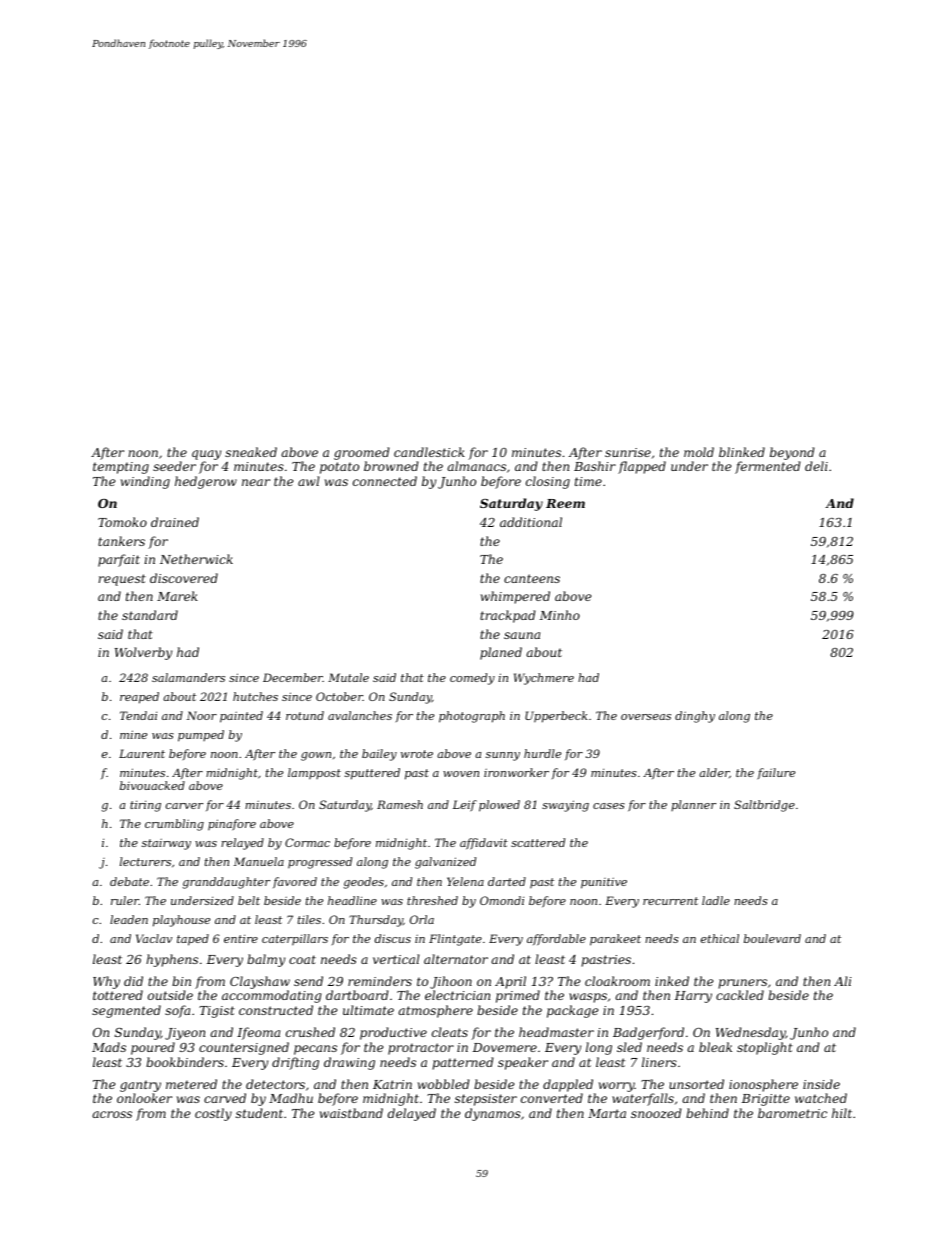 The height and width of the screenshot is (1233, 952). Describe the element at coordinates (559, 615) in the screenshot. I see `Minho` at that location.
